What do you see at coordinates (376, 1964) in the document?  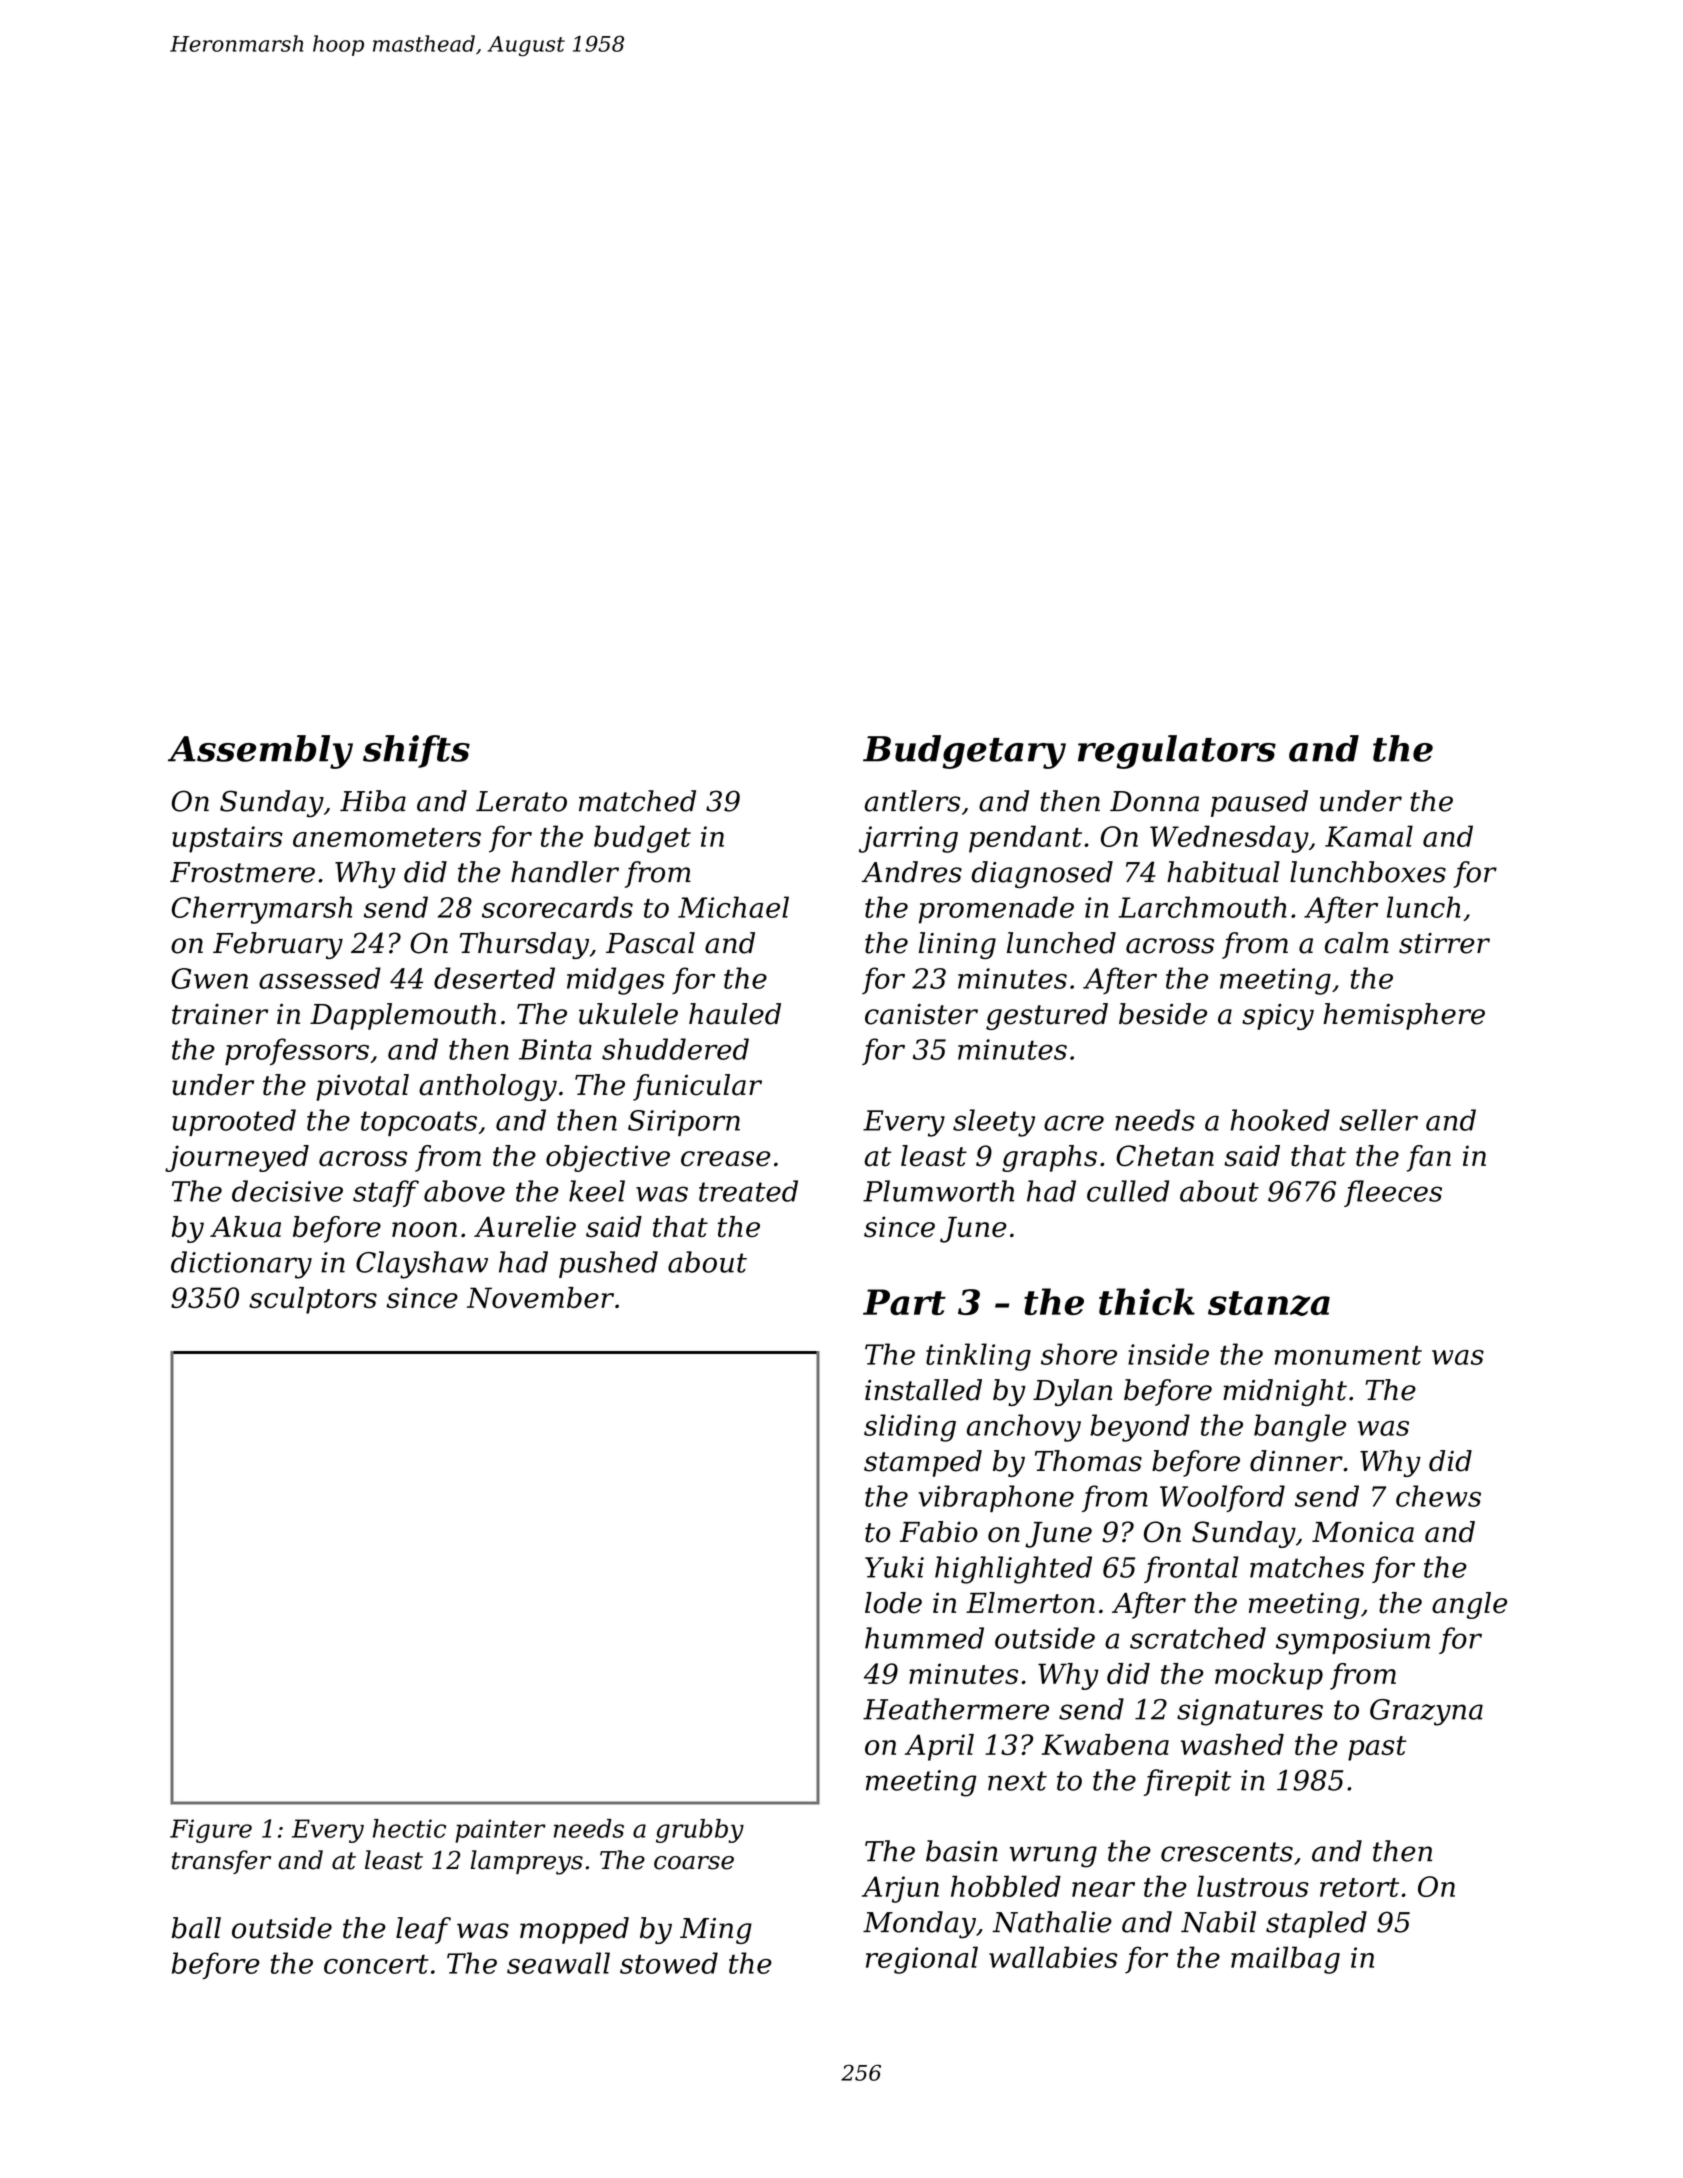 I see `concert` at bounding box center [376, 1964].
